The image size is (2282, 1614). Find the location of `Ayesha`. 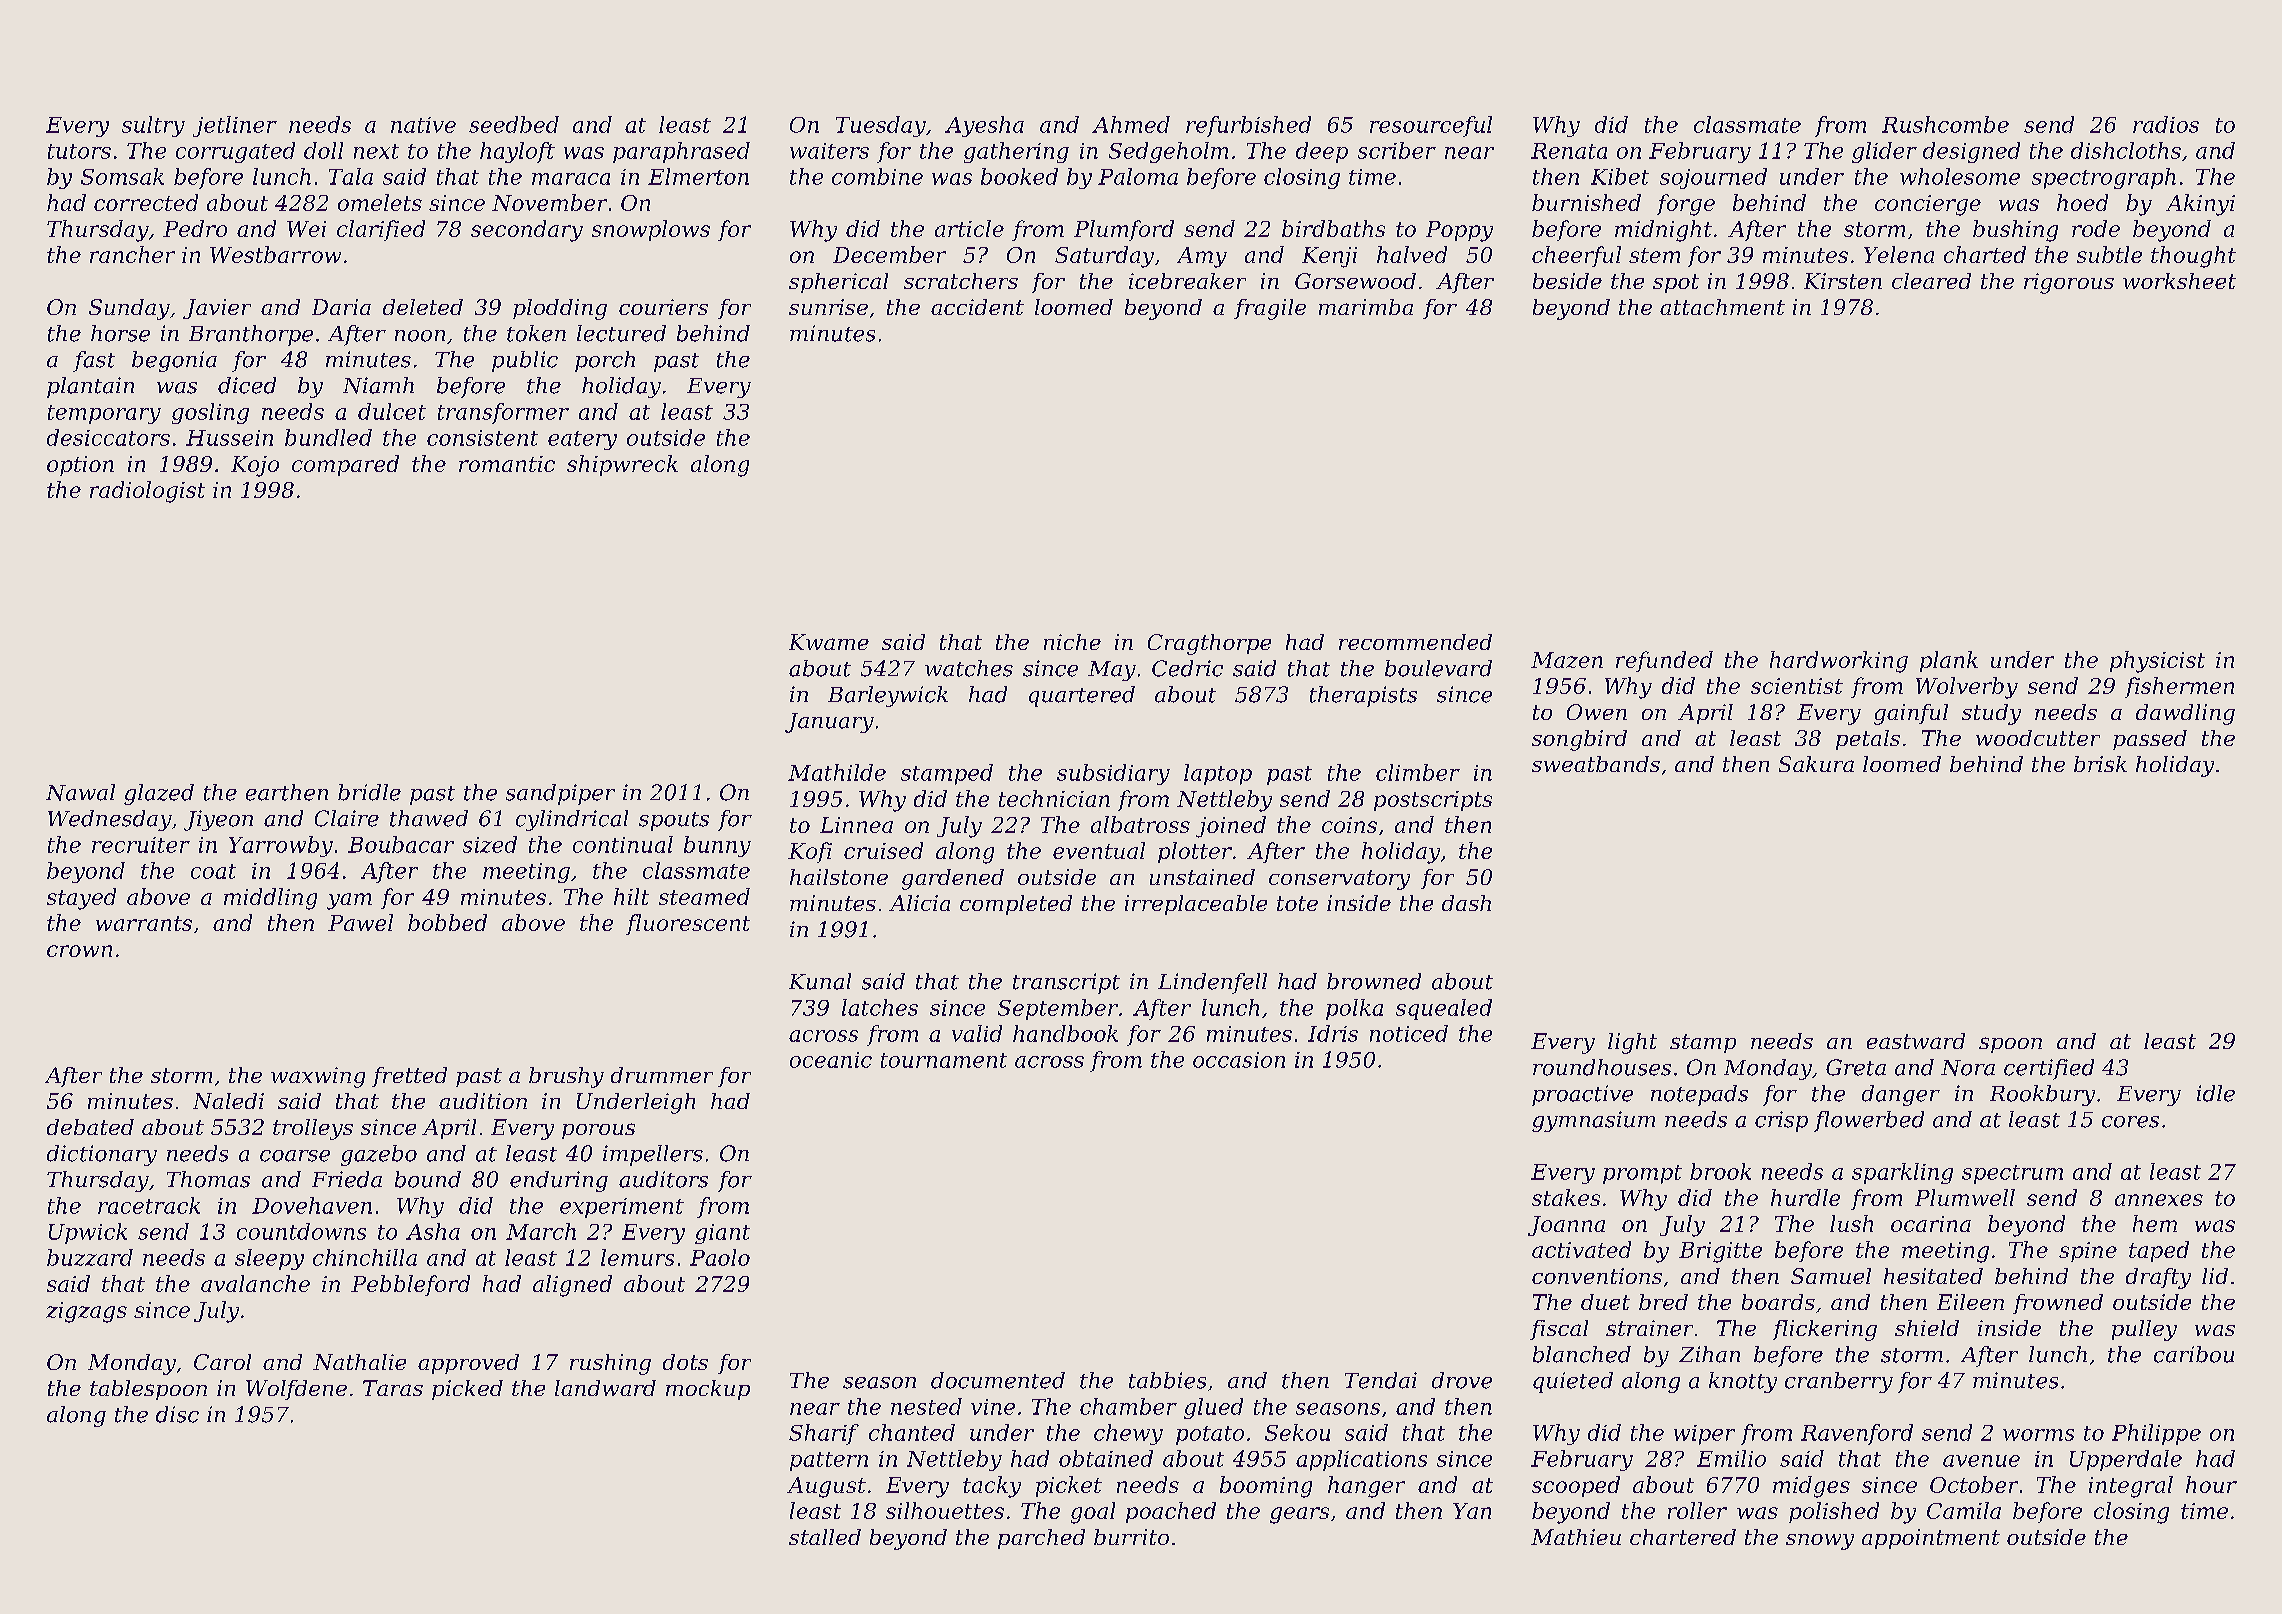

Ayesha is located at coordinates (984, 126).
